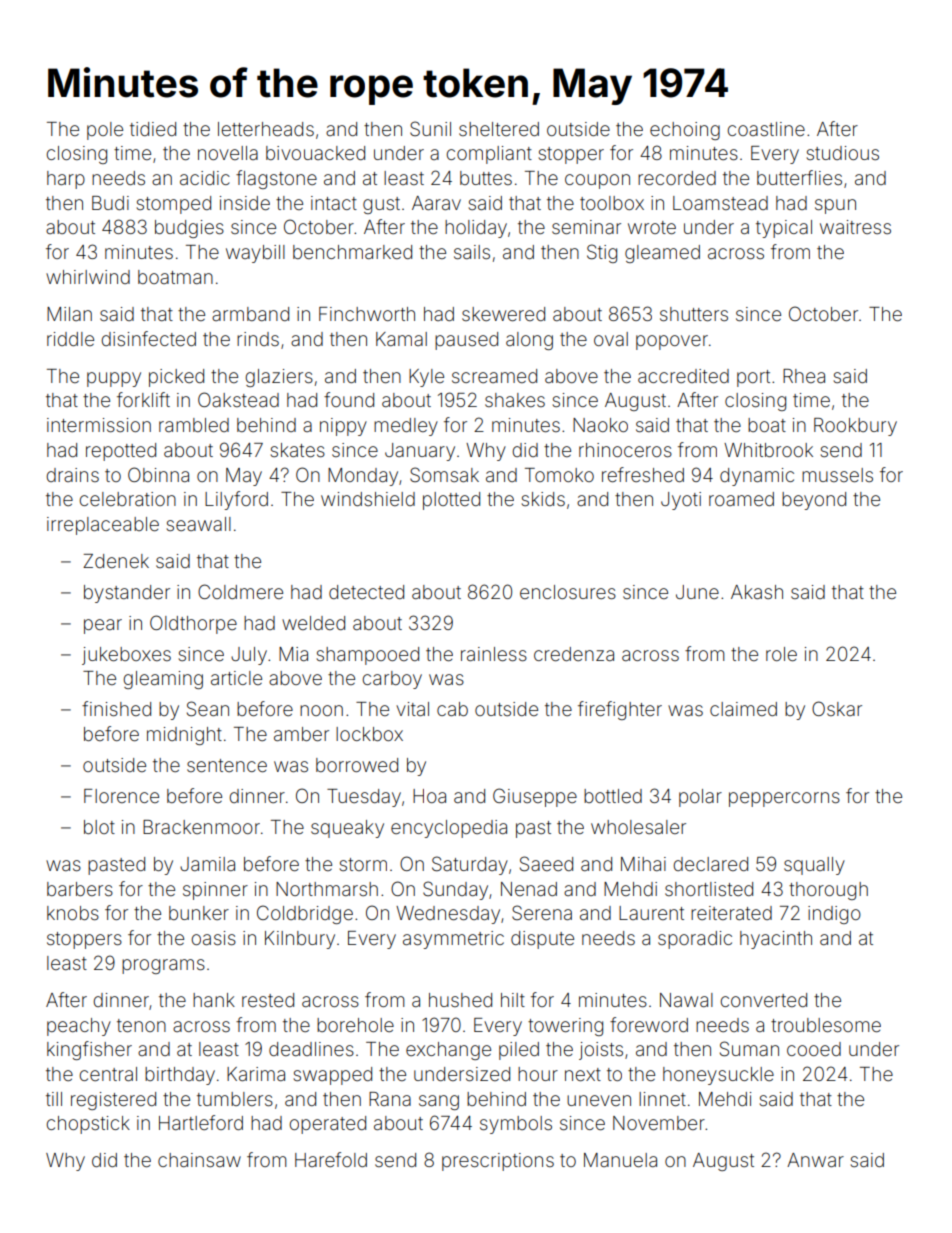  Describe the element at coordinates (672, 342) in the screenshot. I see `popover` at that location.
